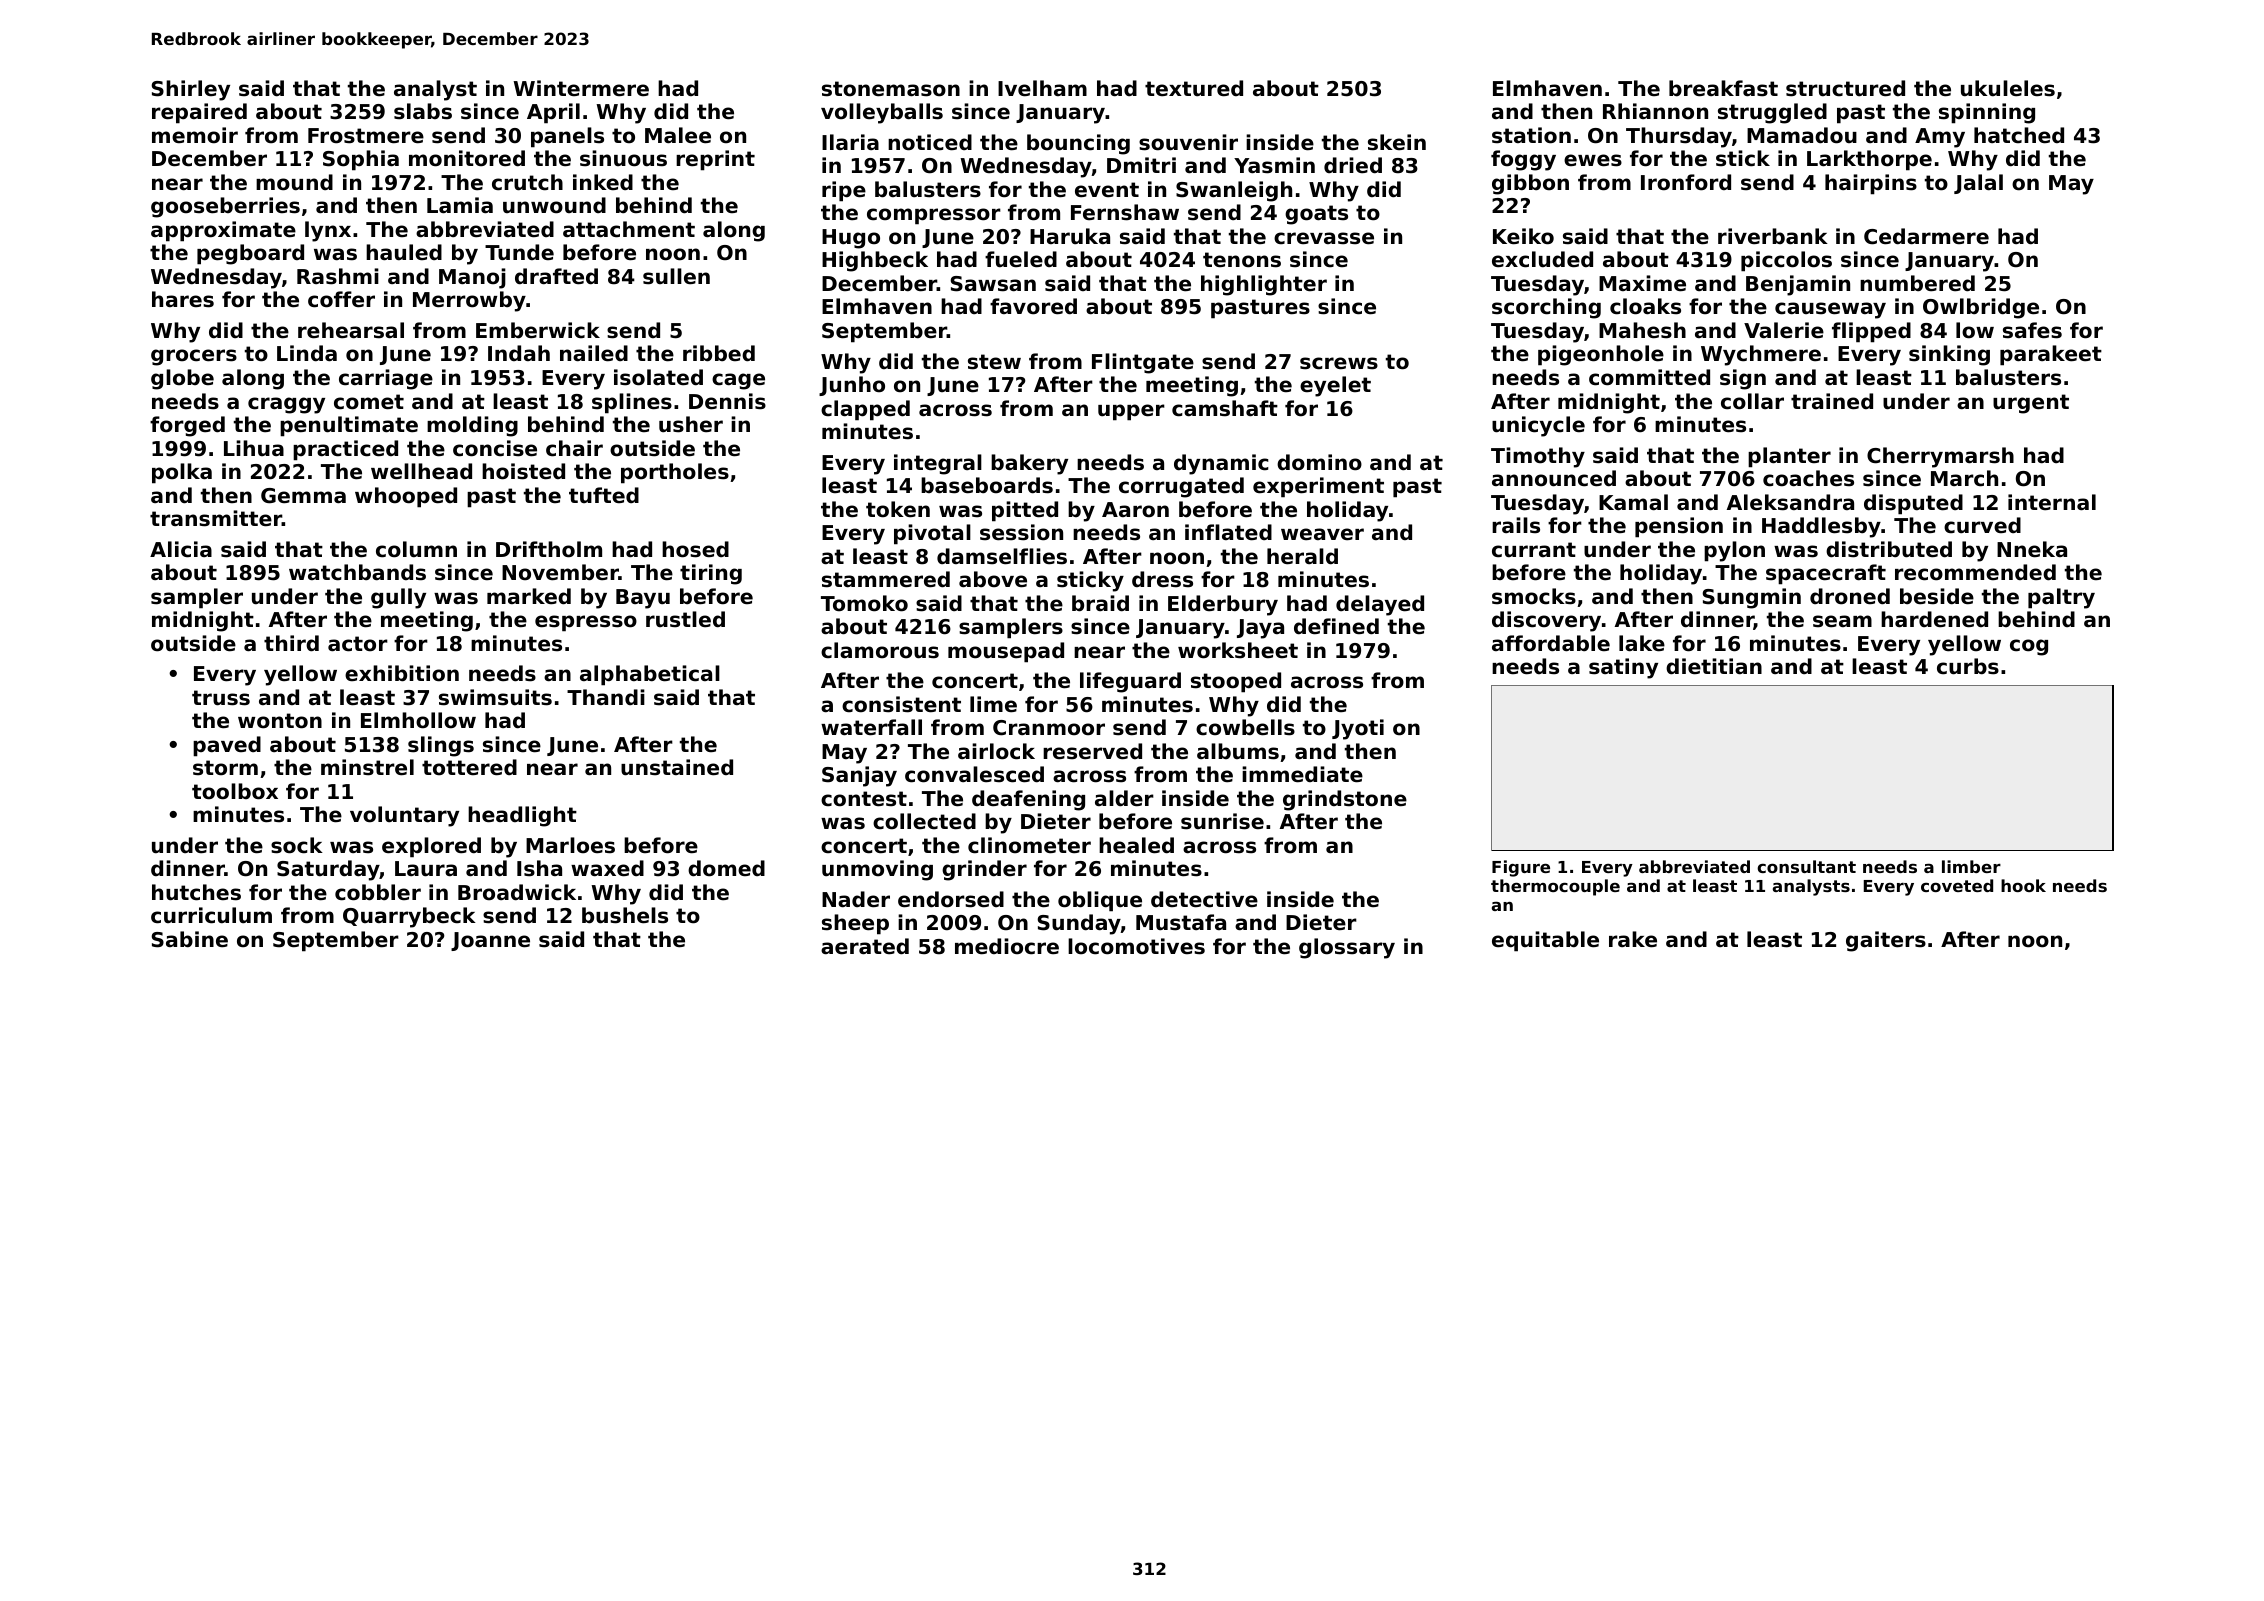  I want to click on Shirley, so click(190, 90).
